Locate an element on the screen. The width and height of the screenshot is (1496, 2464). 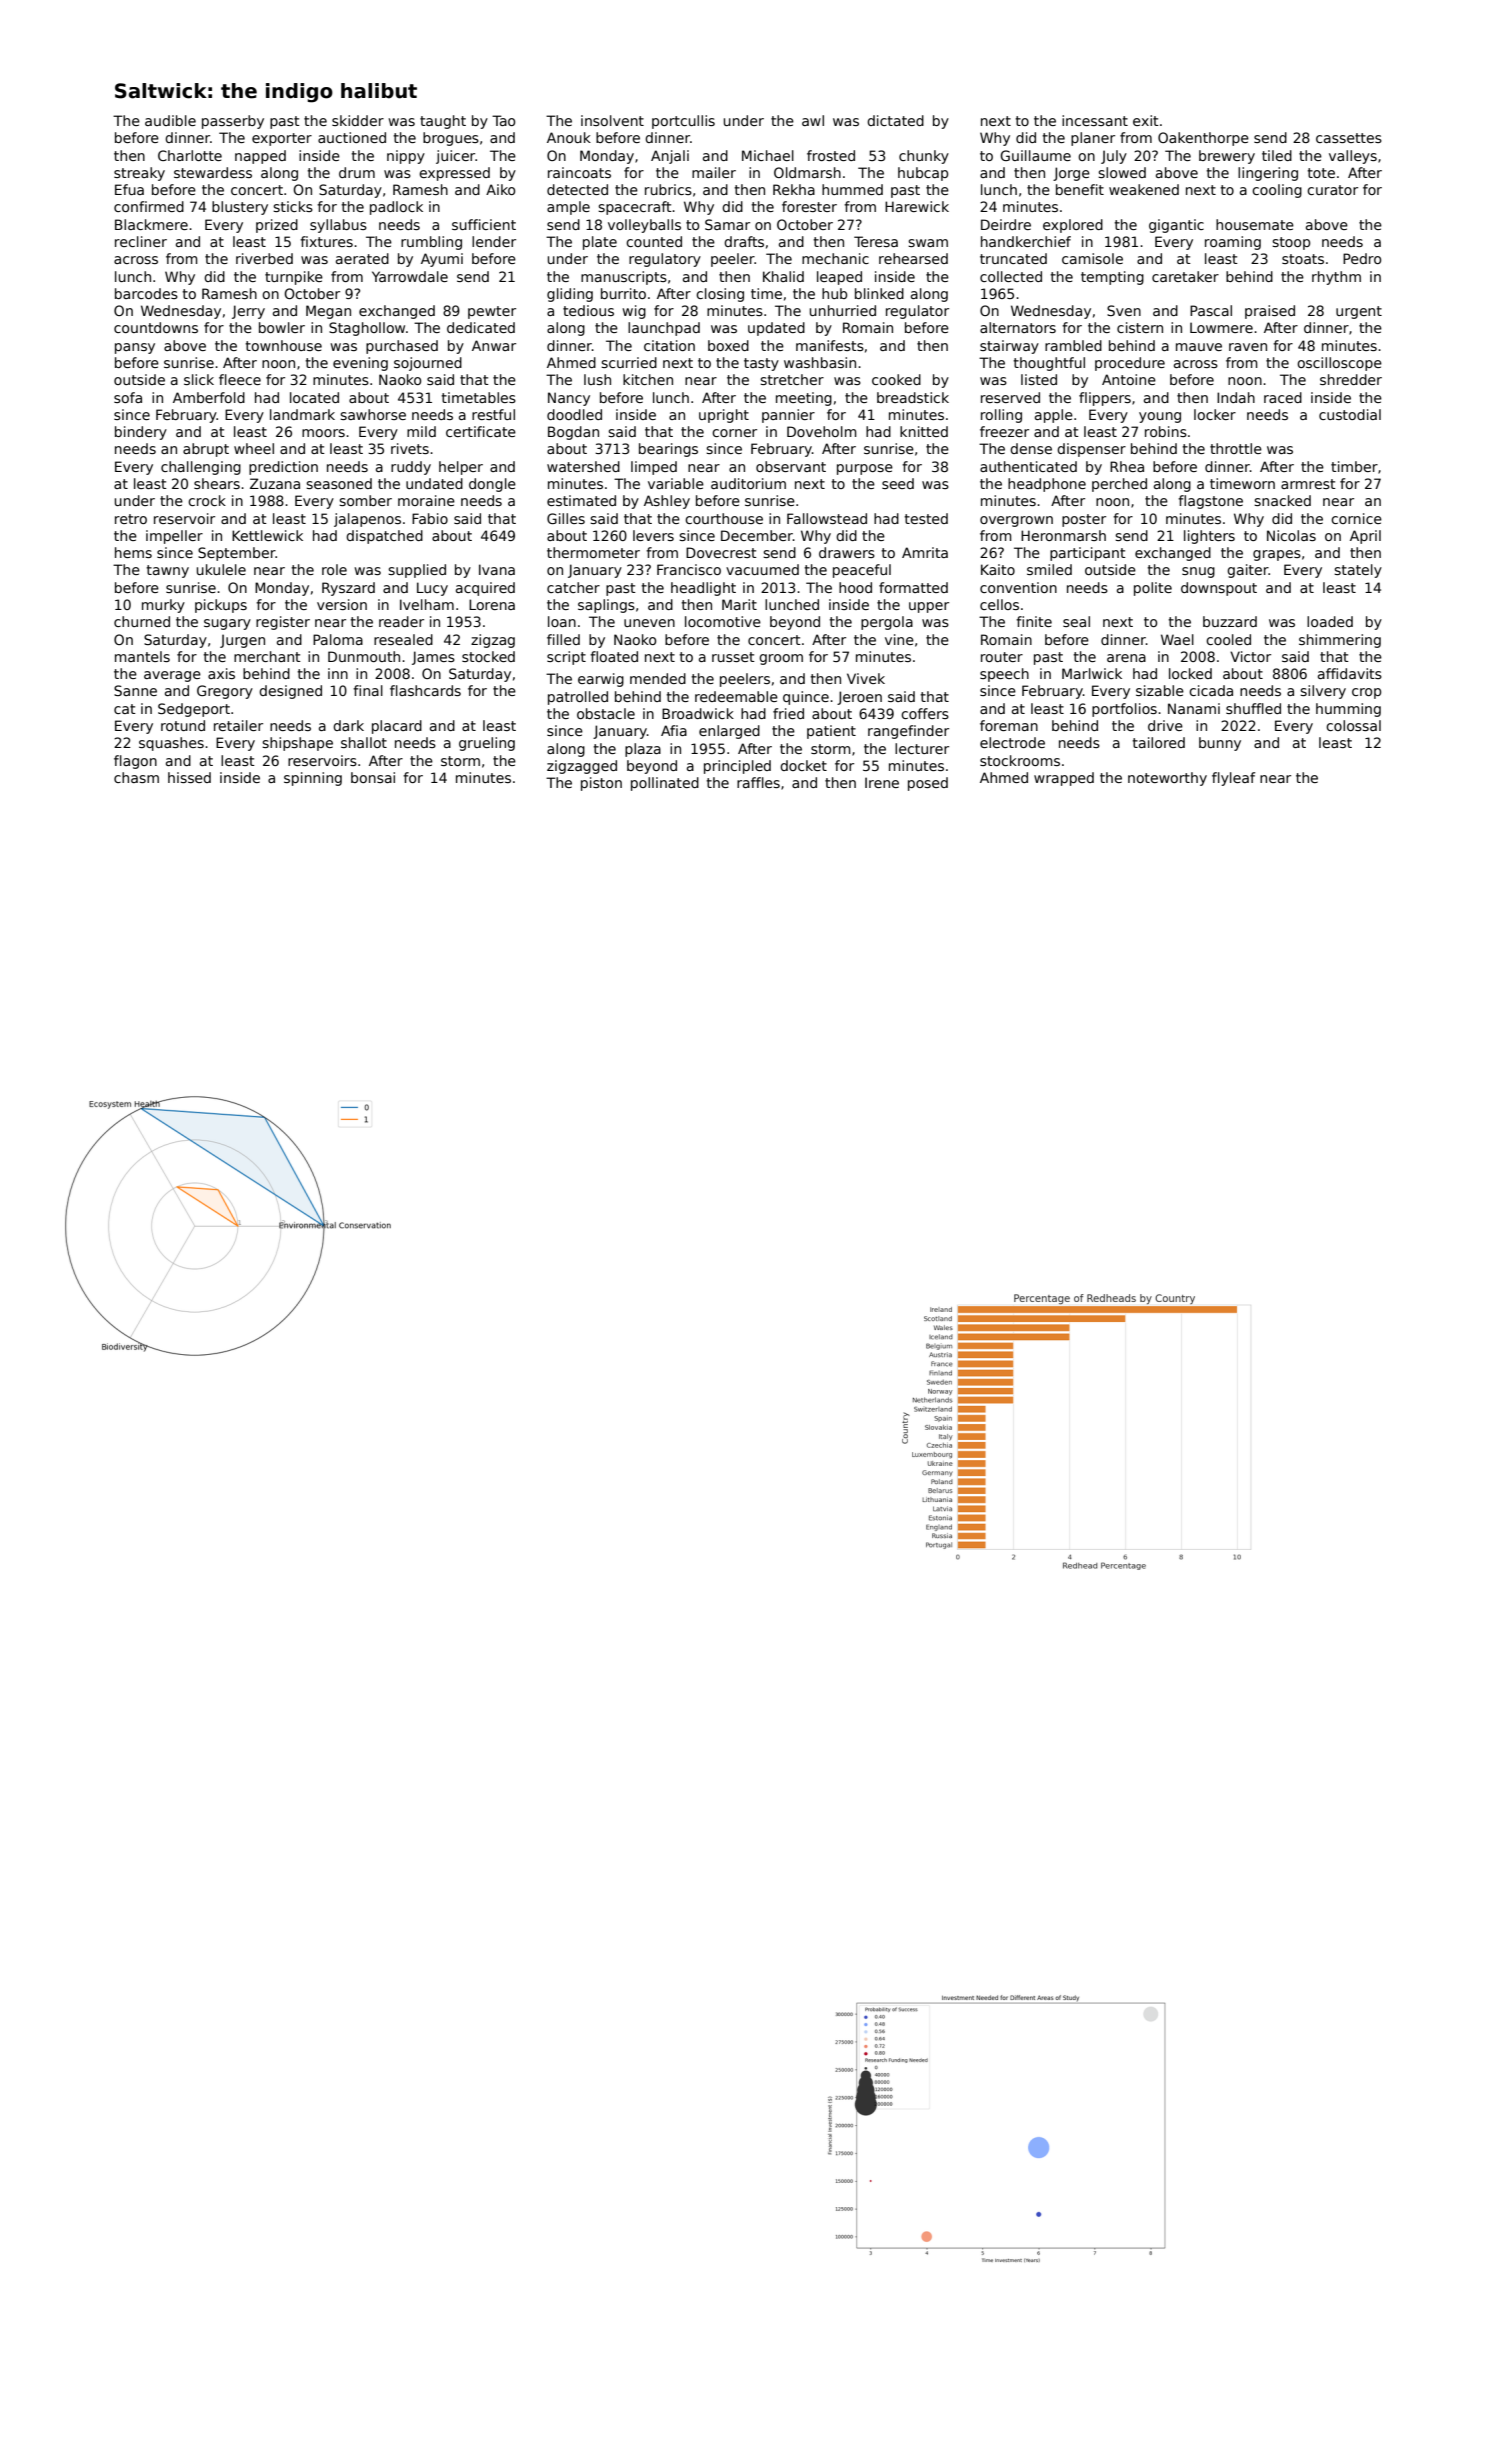
Gregory is located at coordinates (225, 692).
